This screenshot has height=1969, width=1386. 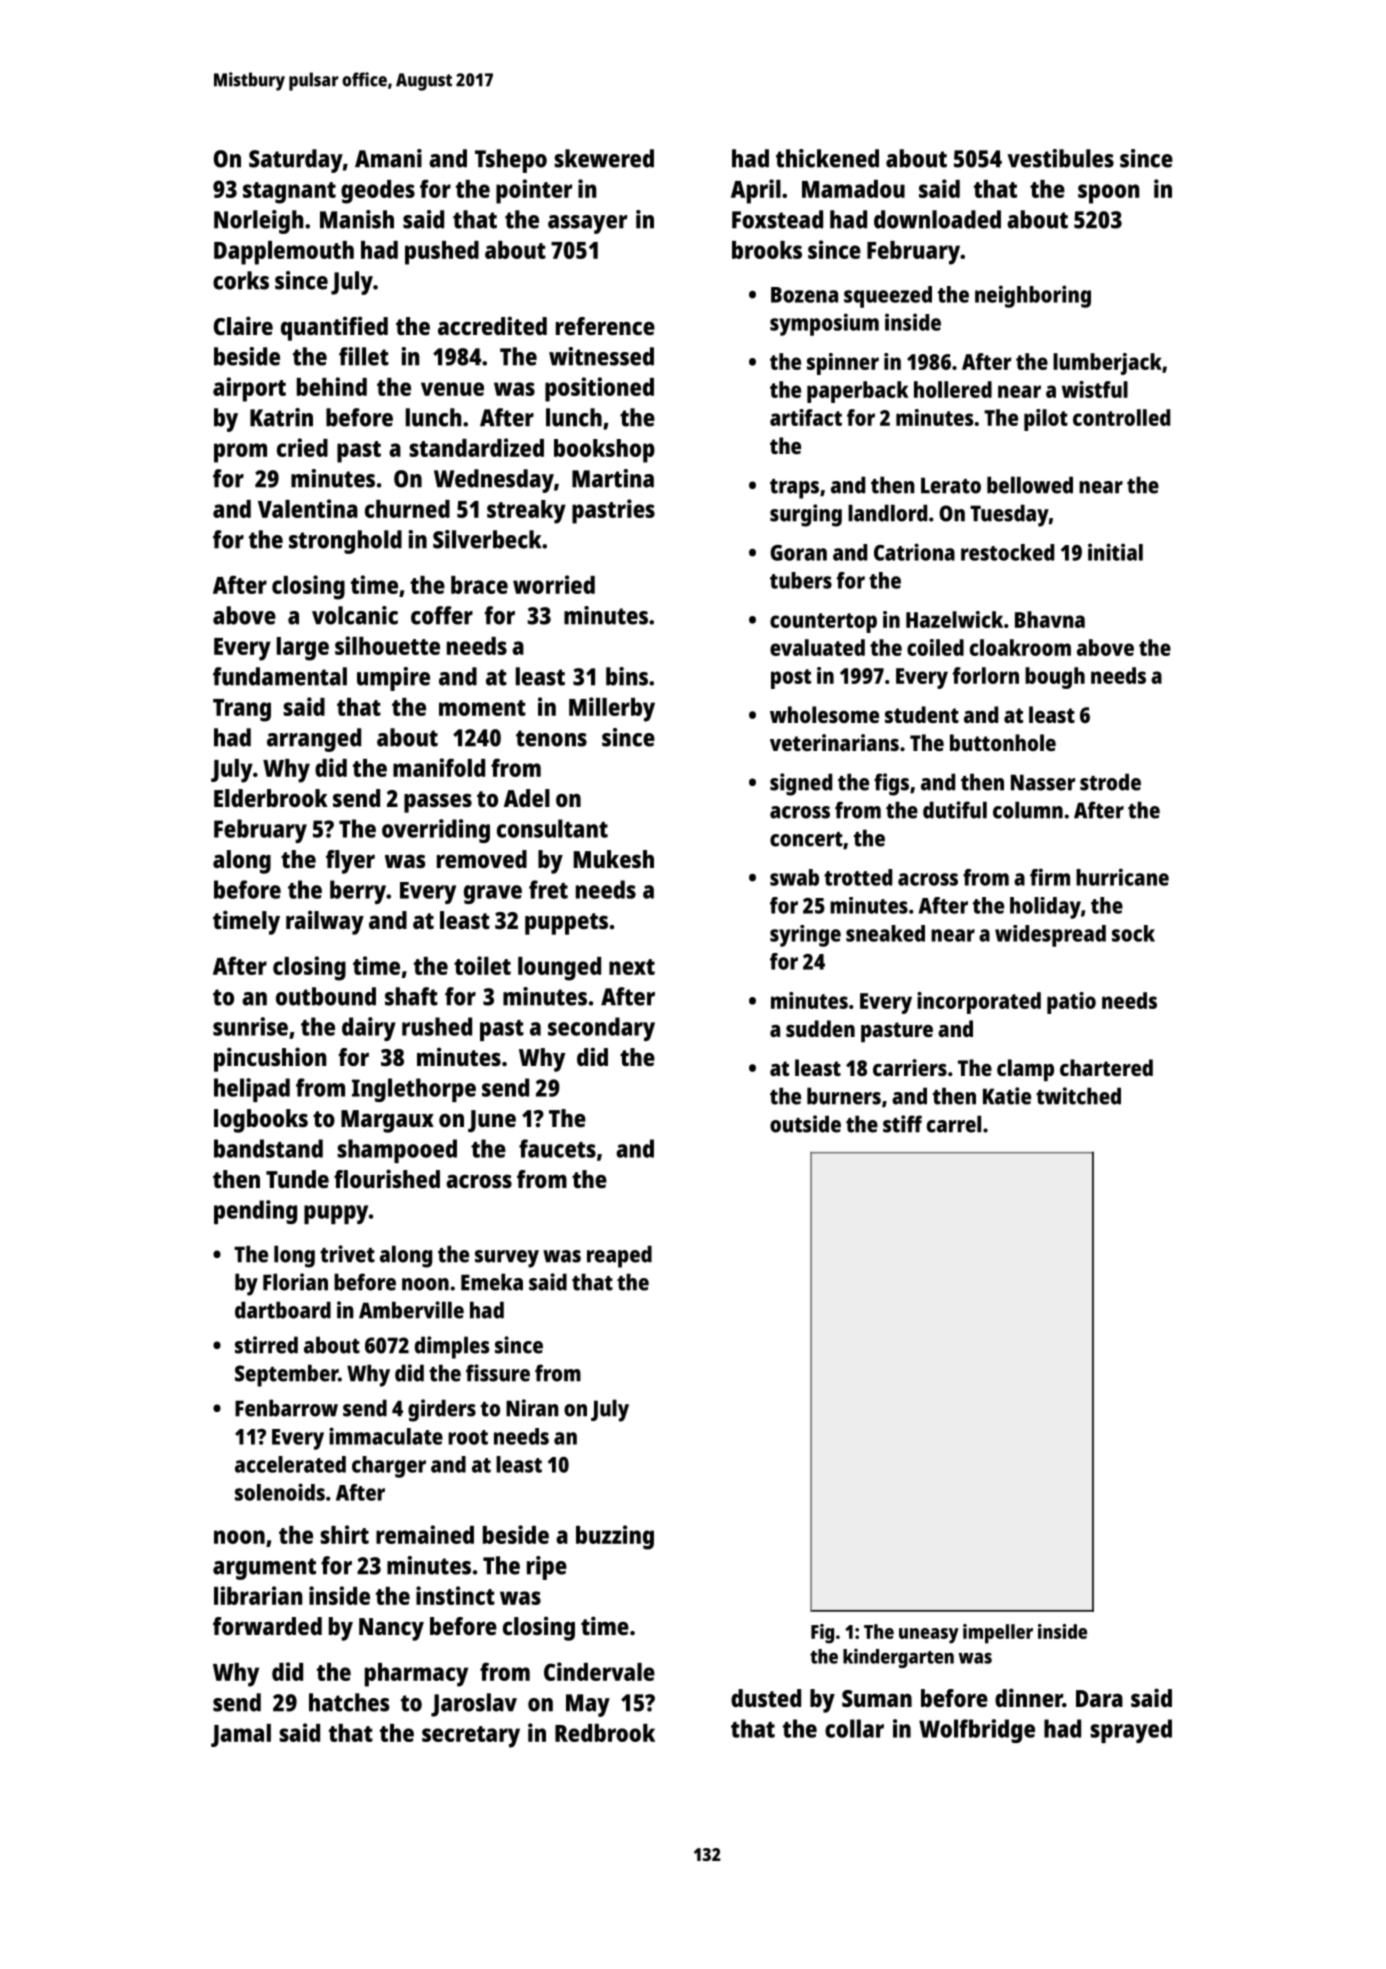 What do you see at coordinates (387, 1178) in the screenshot?
I see `flourished` at bounding box center [387, 1178].
